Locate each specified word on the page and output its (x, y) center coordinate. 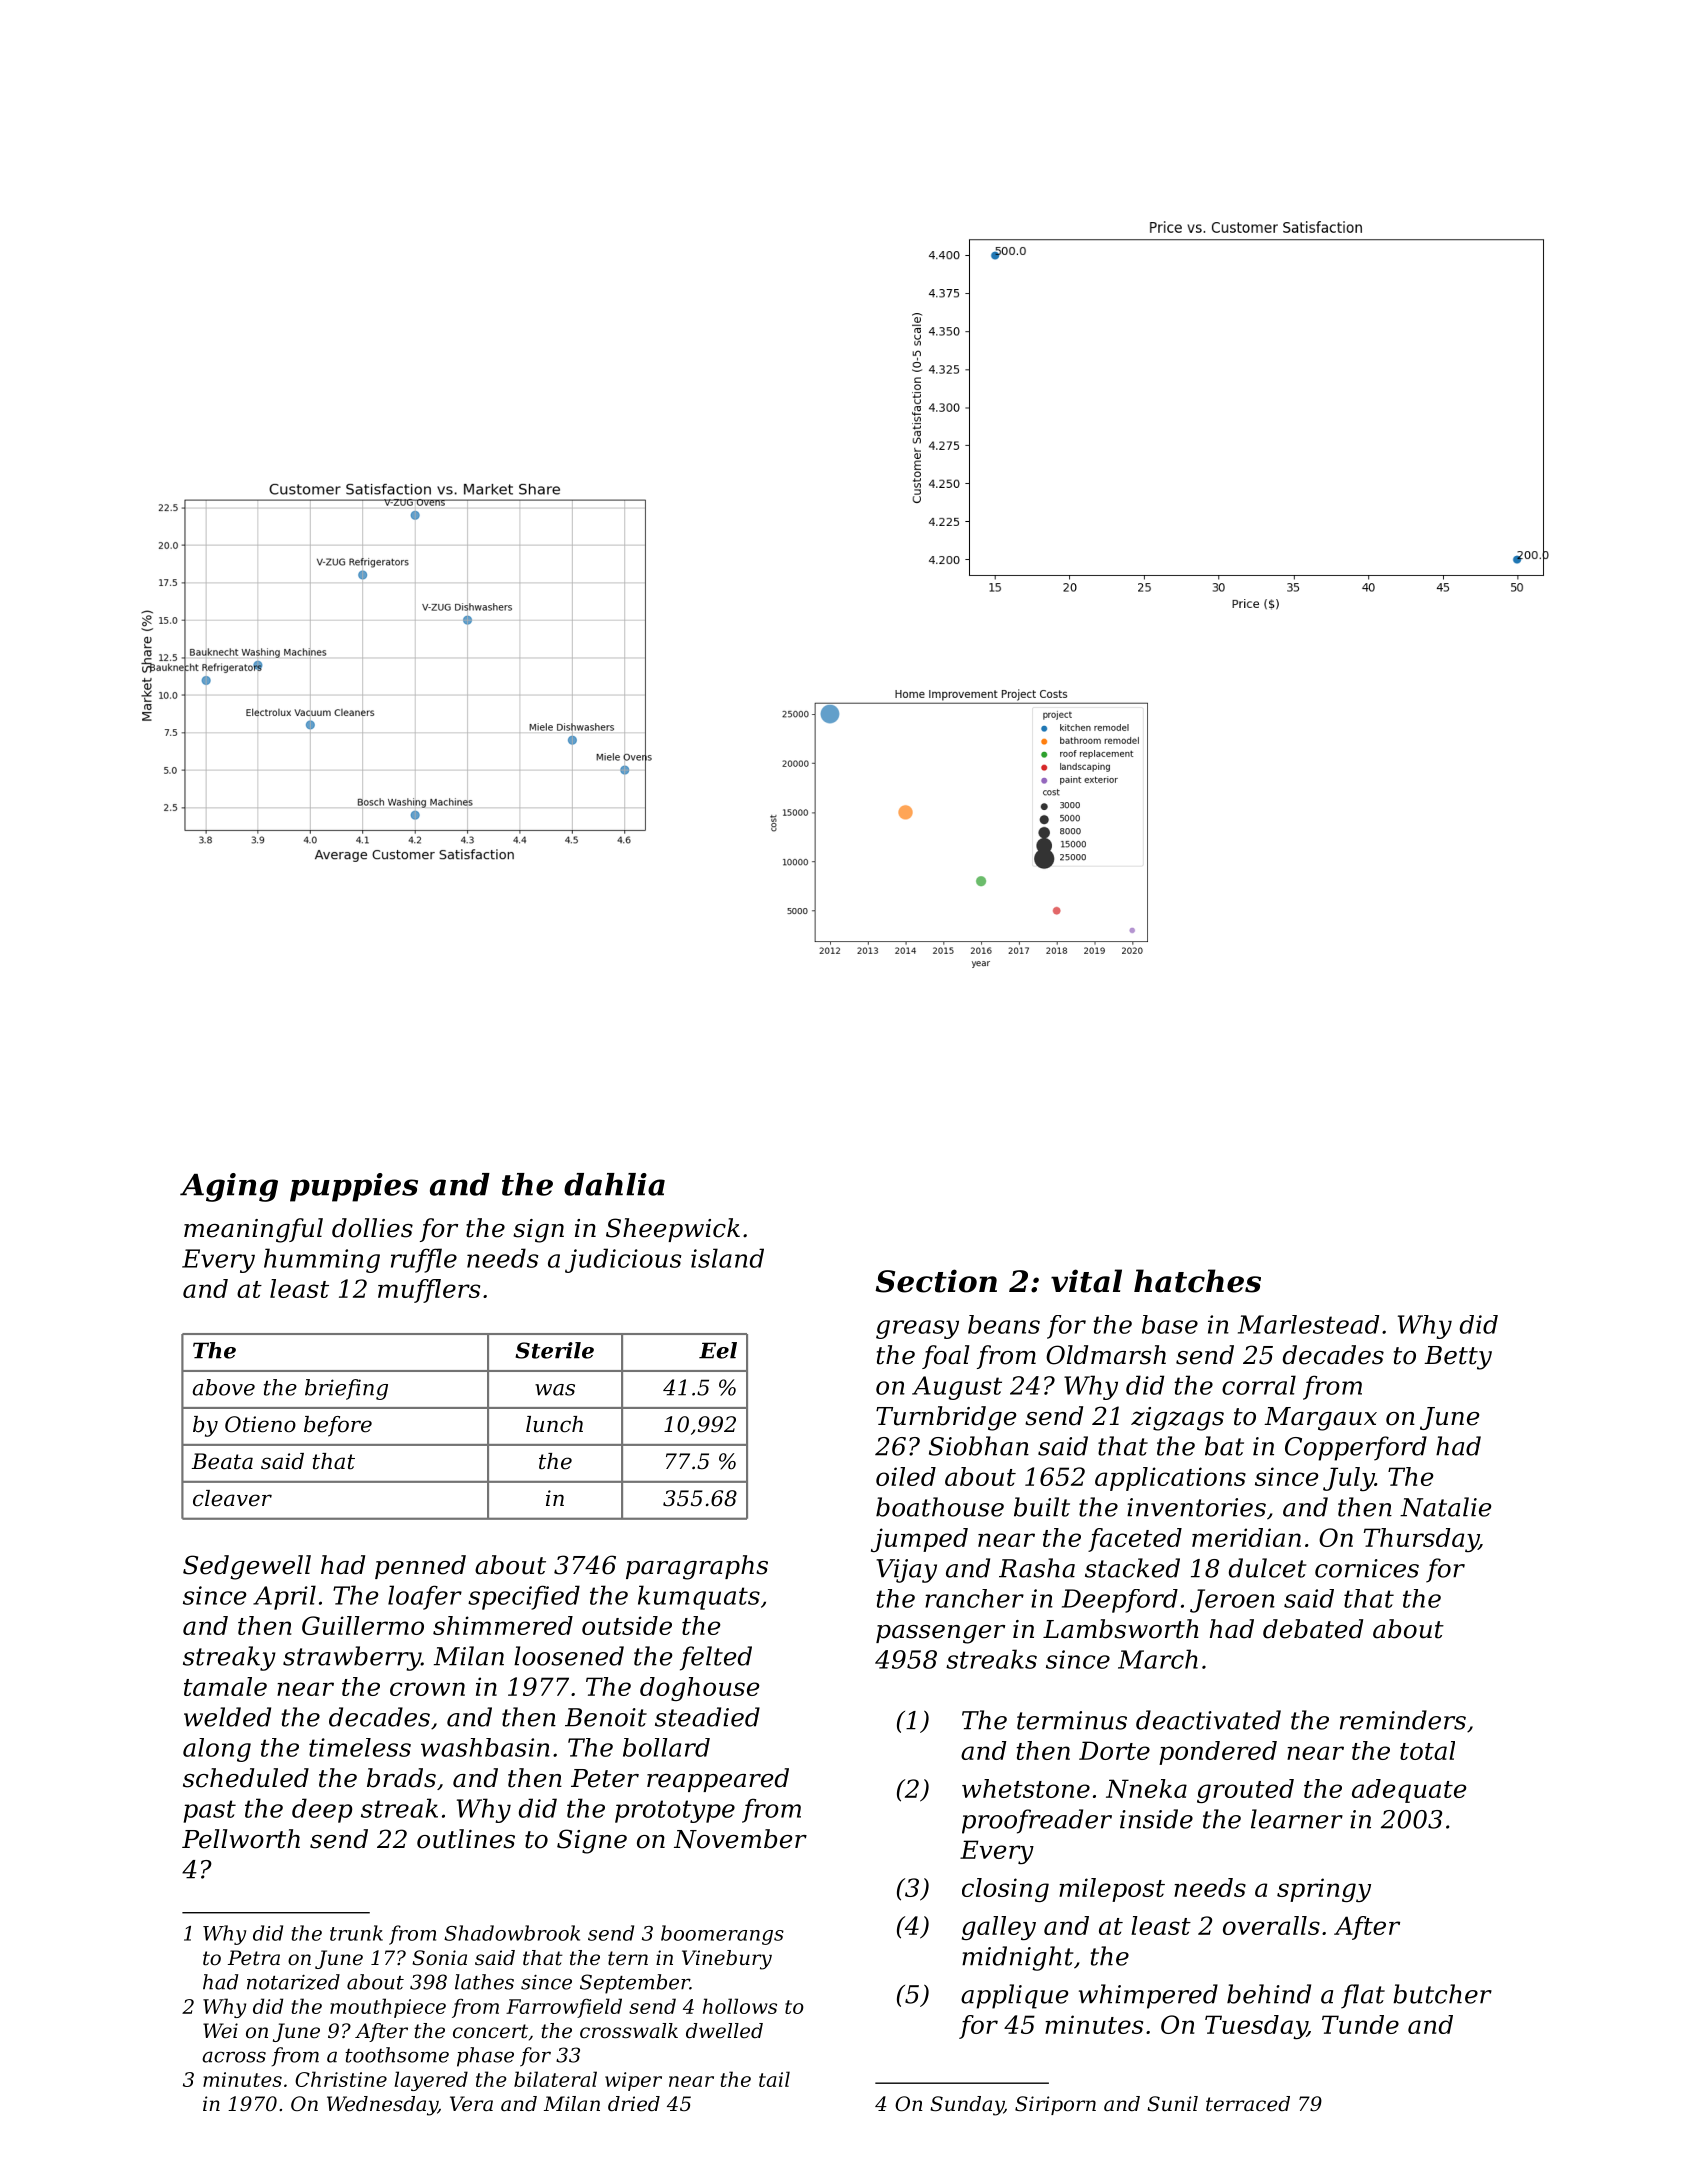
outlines (466, 1839)
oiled (906, 1476)
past (210, 1811)
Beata (222, 1461)
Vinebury (727, 1960)
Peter (605, 1778)
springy (1324, 1890)
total (1427, 1750)
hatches (1197, 1281)
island (727, 1258)
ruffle (424, 1260)
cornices (1367, 1568)
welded (227, 1717)
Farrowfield (564, 2008)
